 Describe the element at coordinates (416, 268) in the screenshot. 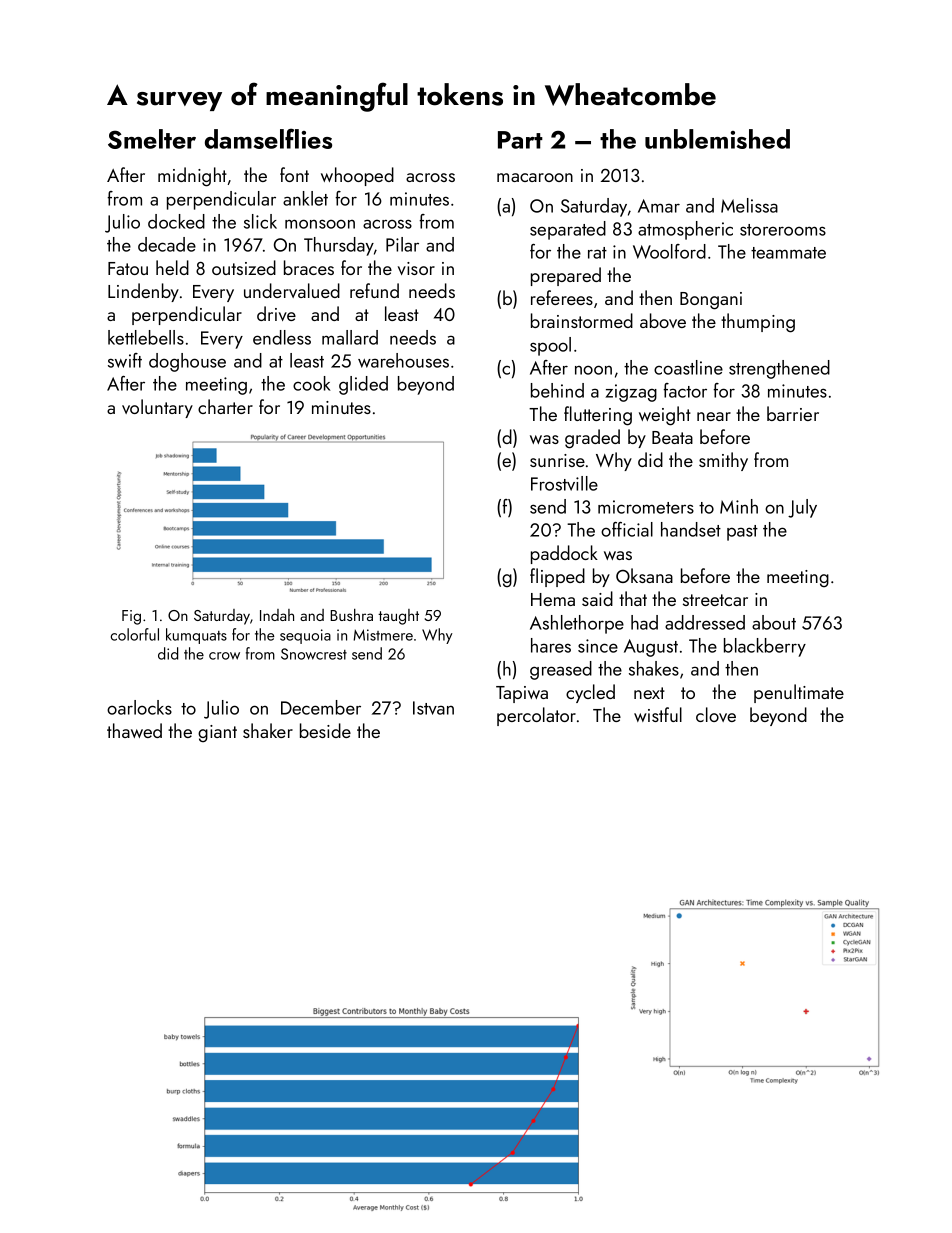

I see `visor` at that location.
